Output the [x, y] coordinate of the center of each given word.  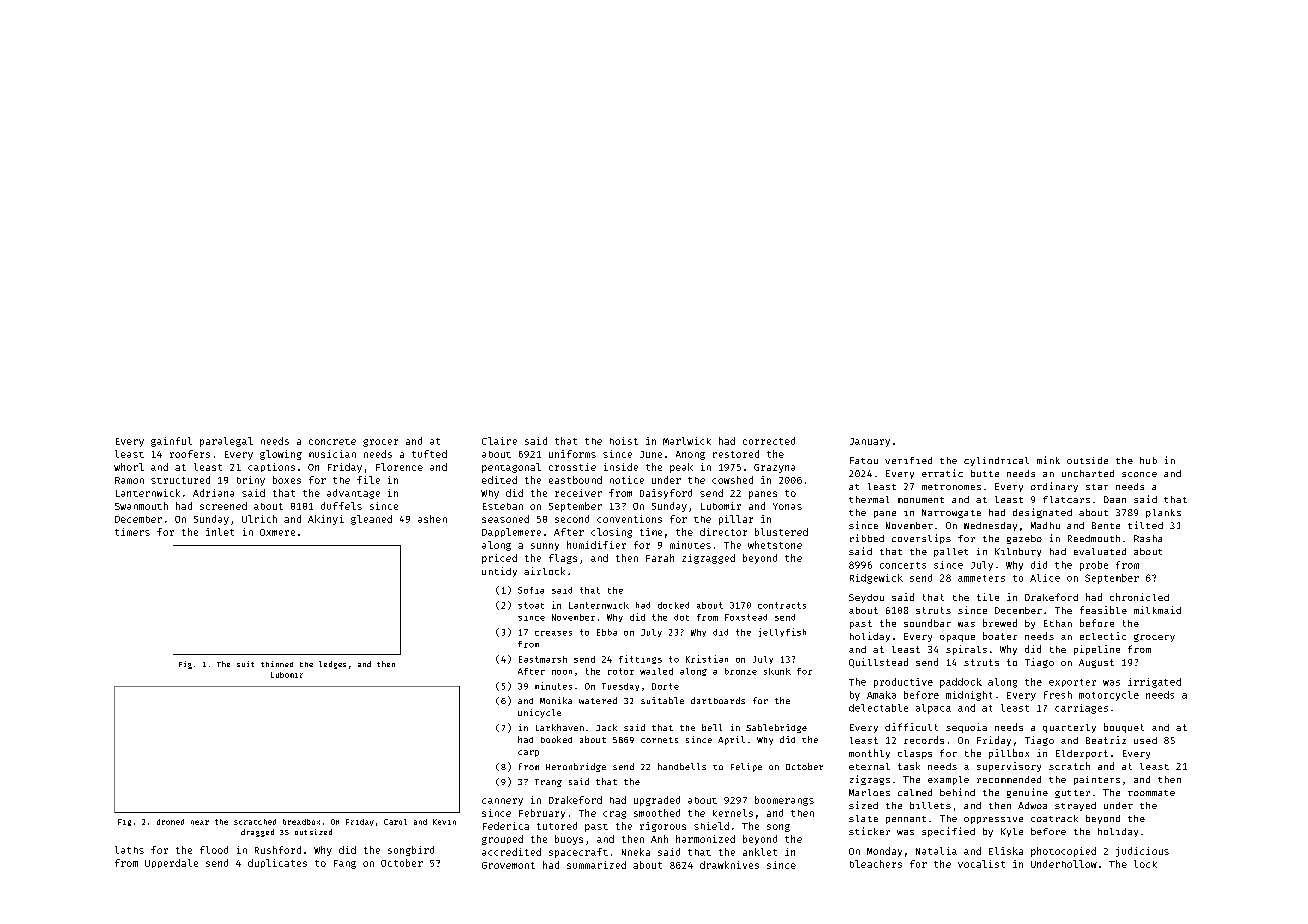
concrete [332, 442]
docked [673, 605]
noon [562, 672]
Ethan [1058, 623]
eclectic [1103, 636]
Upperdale [171, 863]
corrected [769, 441]
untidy [499, 572]
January [870, 442]
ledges [332, 665]
